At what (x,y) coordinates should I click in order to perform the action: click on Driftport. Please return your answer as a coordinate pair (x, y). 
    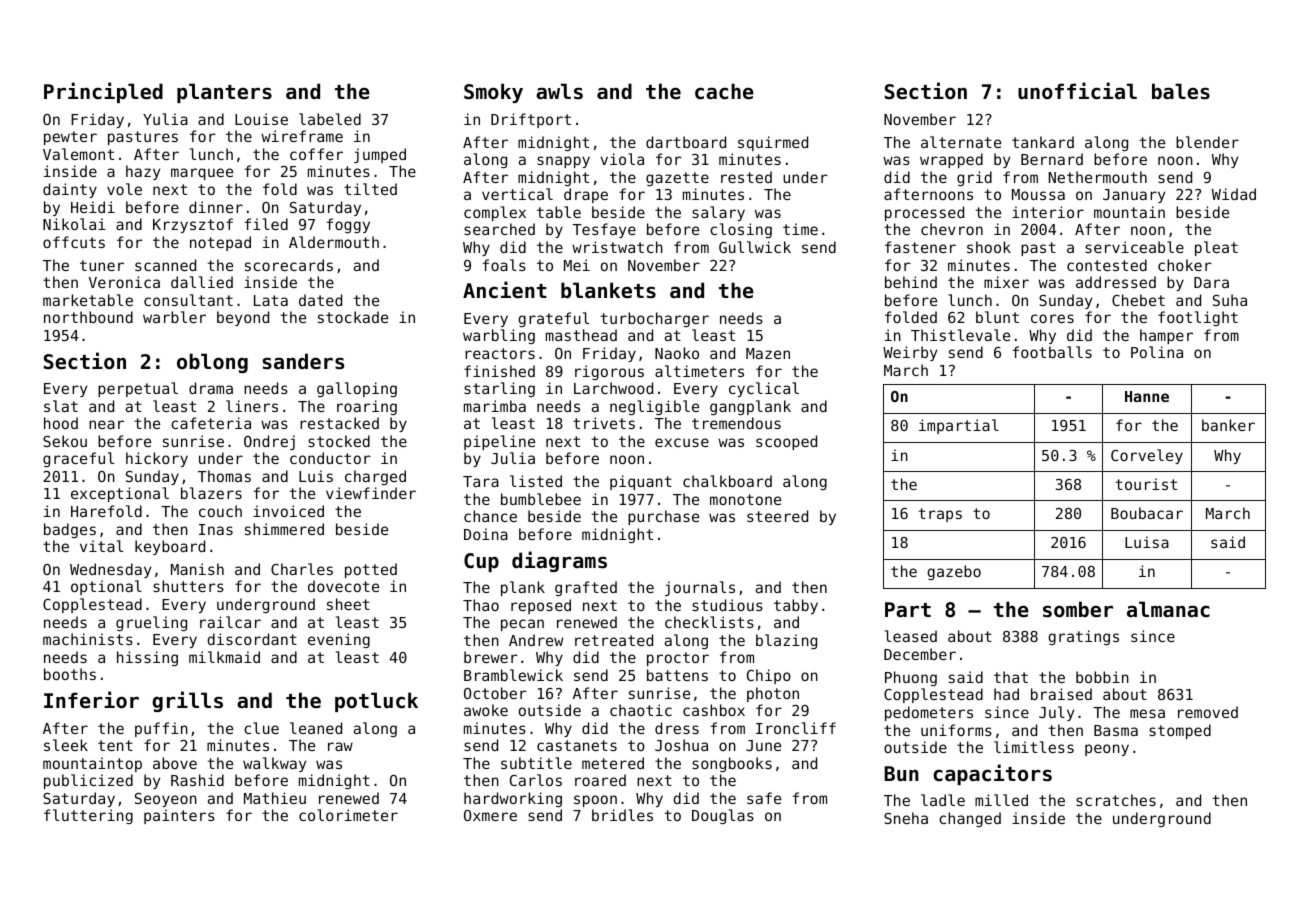
    Looking at the image, I should click on (531, 120).
